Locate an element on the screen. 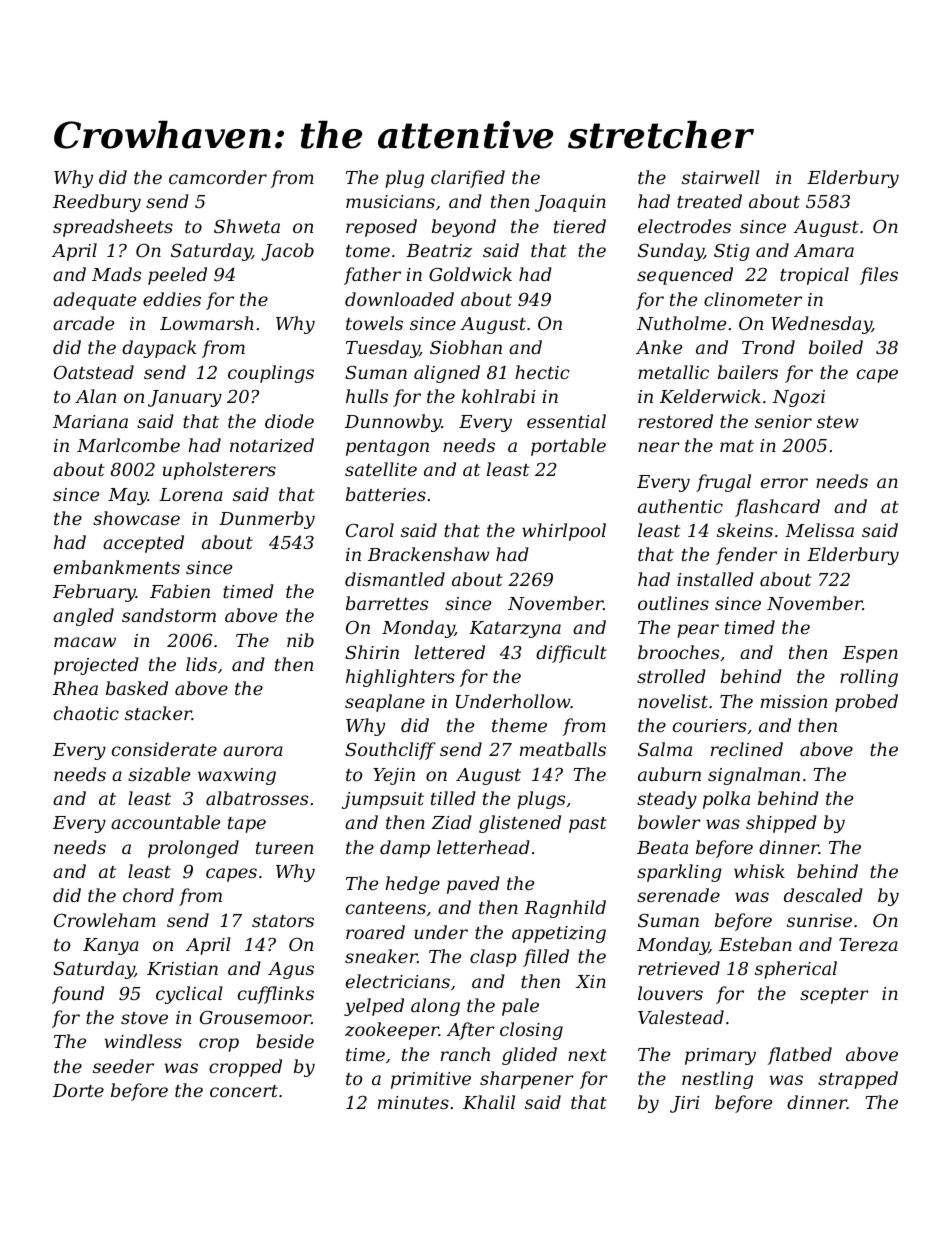 Image resolution: width=952 pixels, height=1233 pixels. Fabien is located at coordinates (180, 591).
